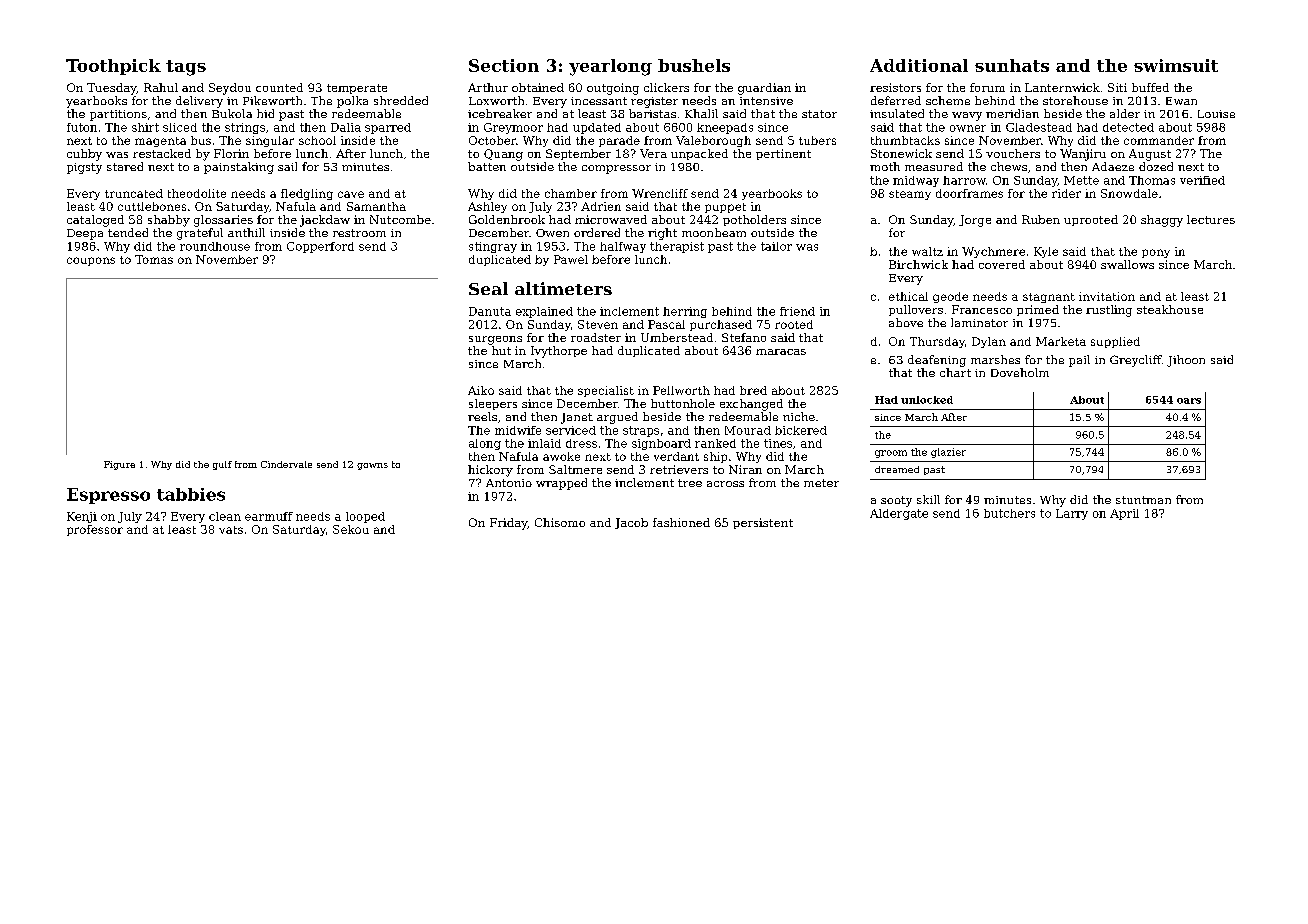  What do you see at coordinates (108, 496) in the page?
I see `Espresso` at bounding box center [108, 496].
